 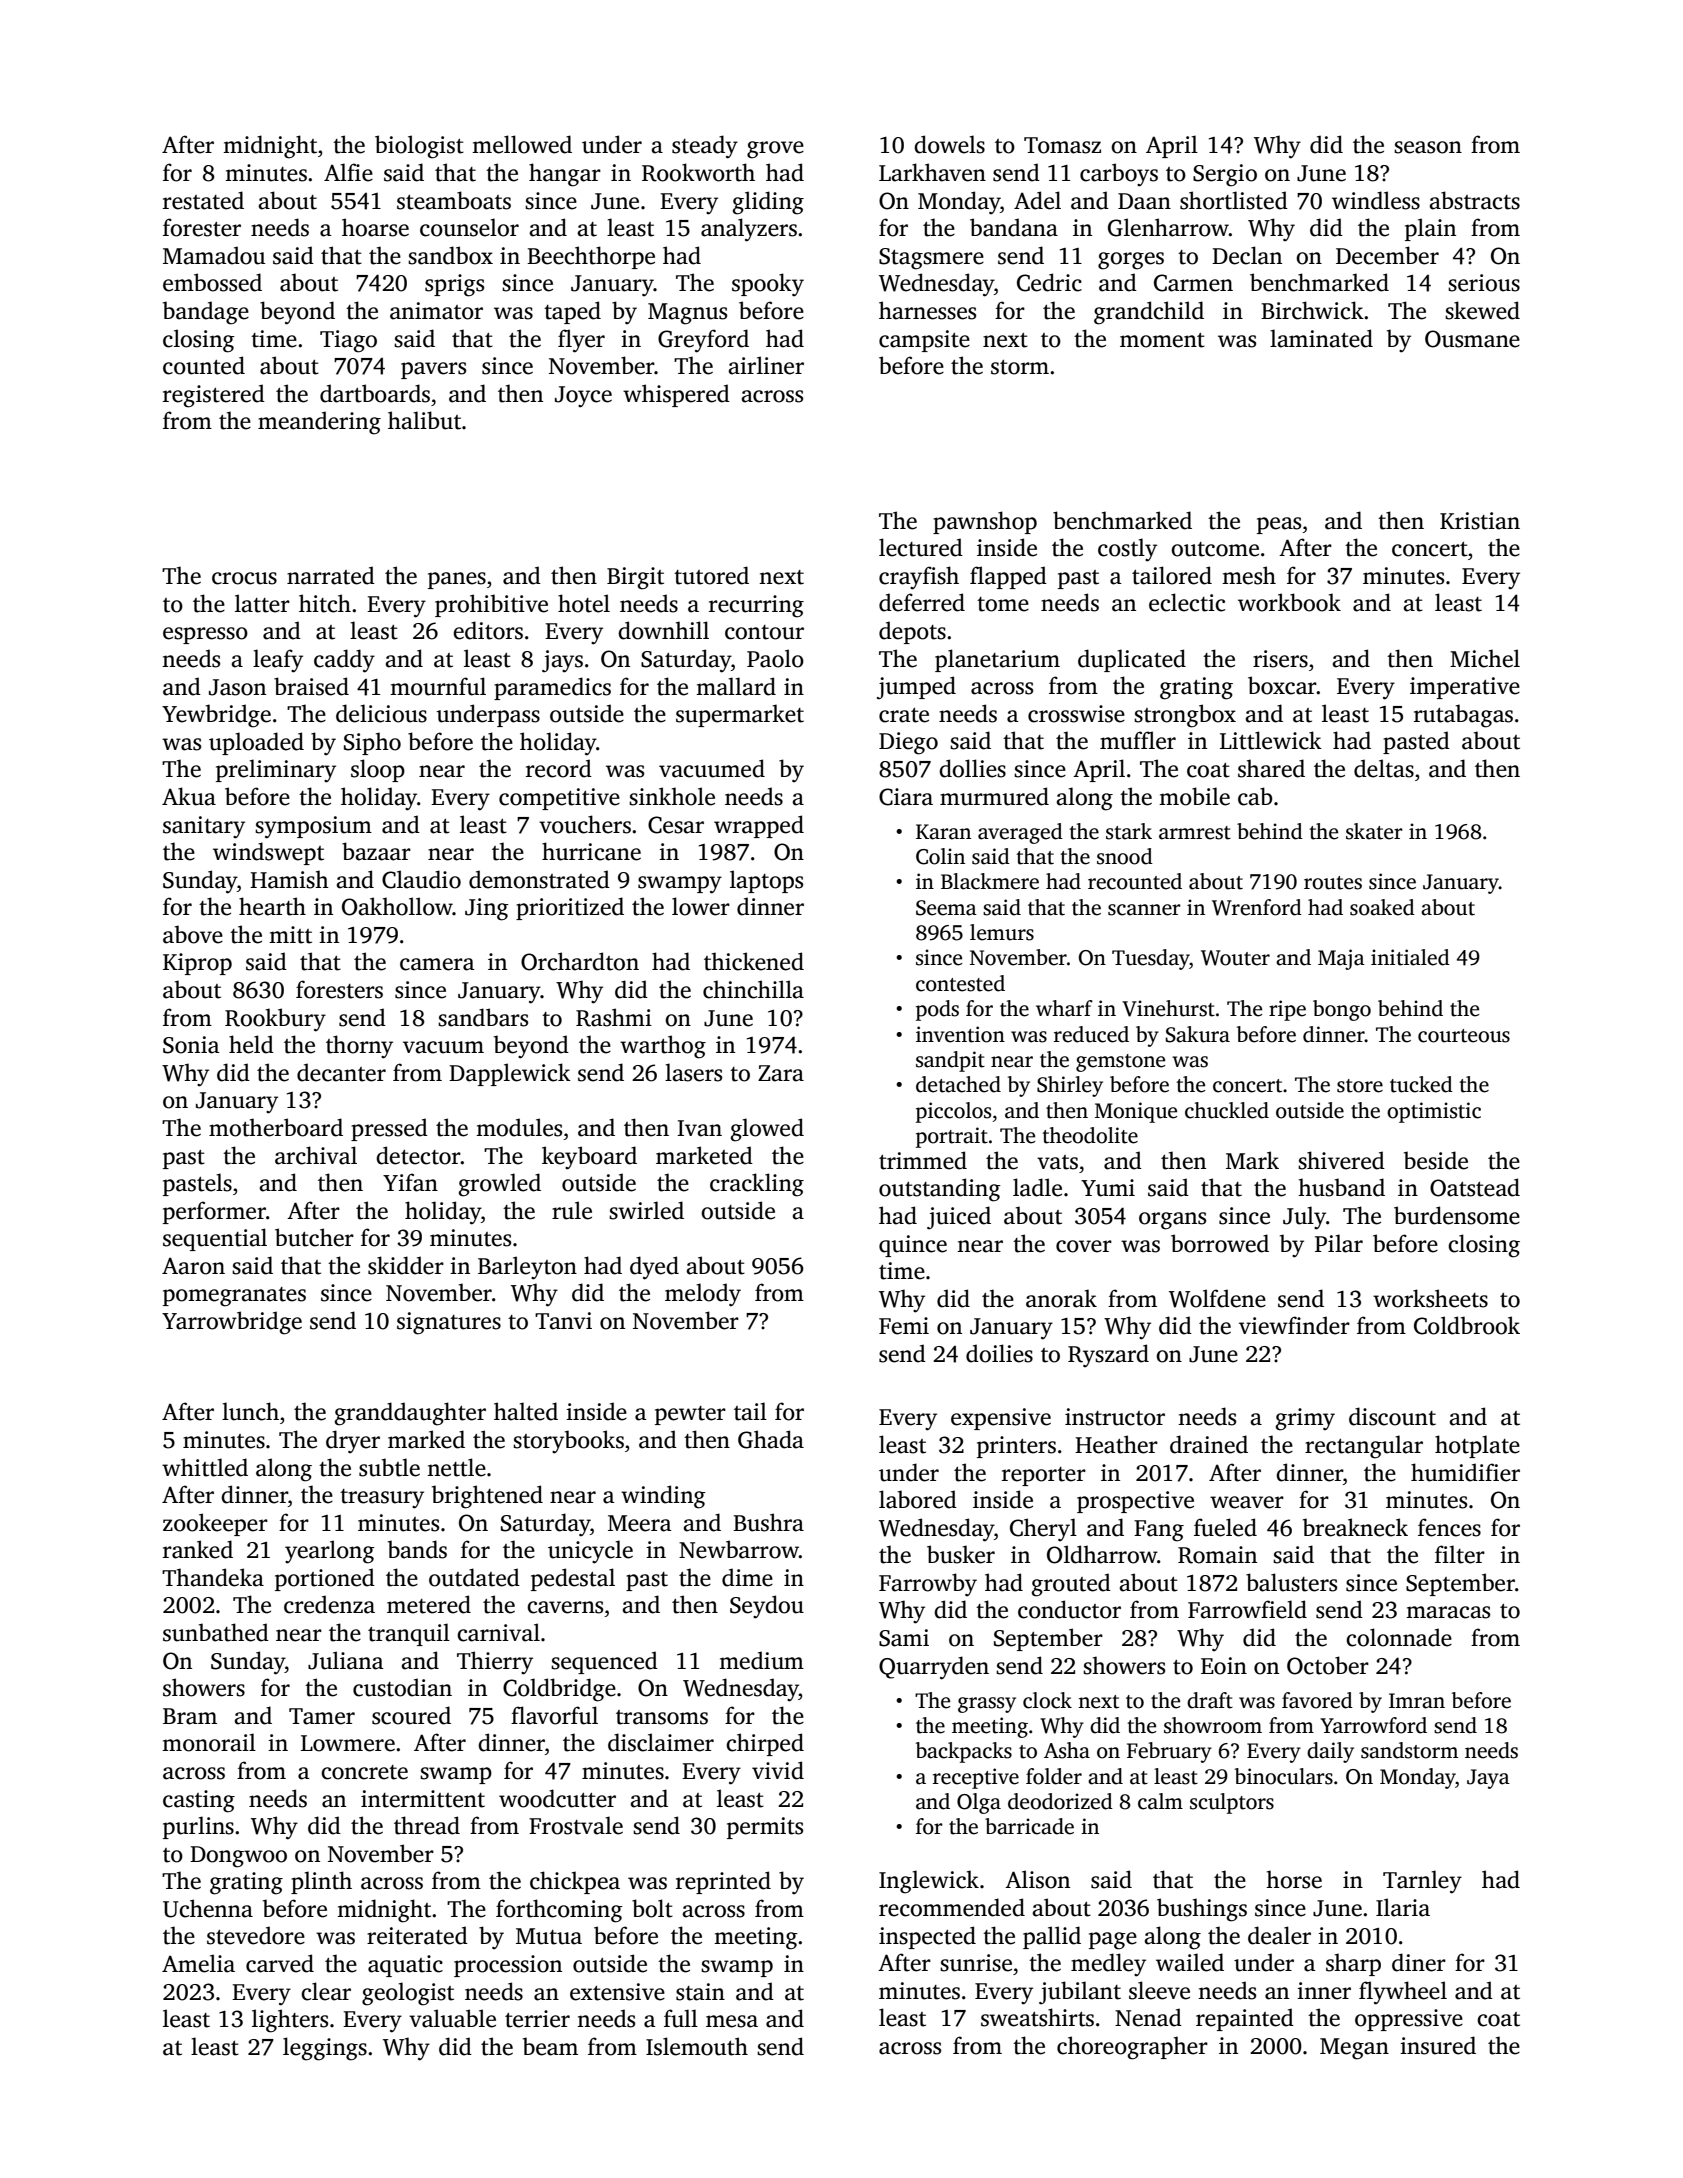 I want to click on Sergio, so click(x=1225, y=175).
